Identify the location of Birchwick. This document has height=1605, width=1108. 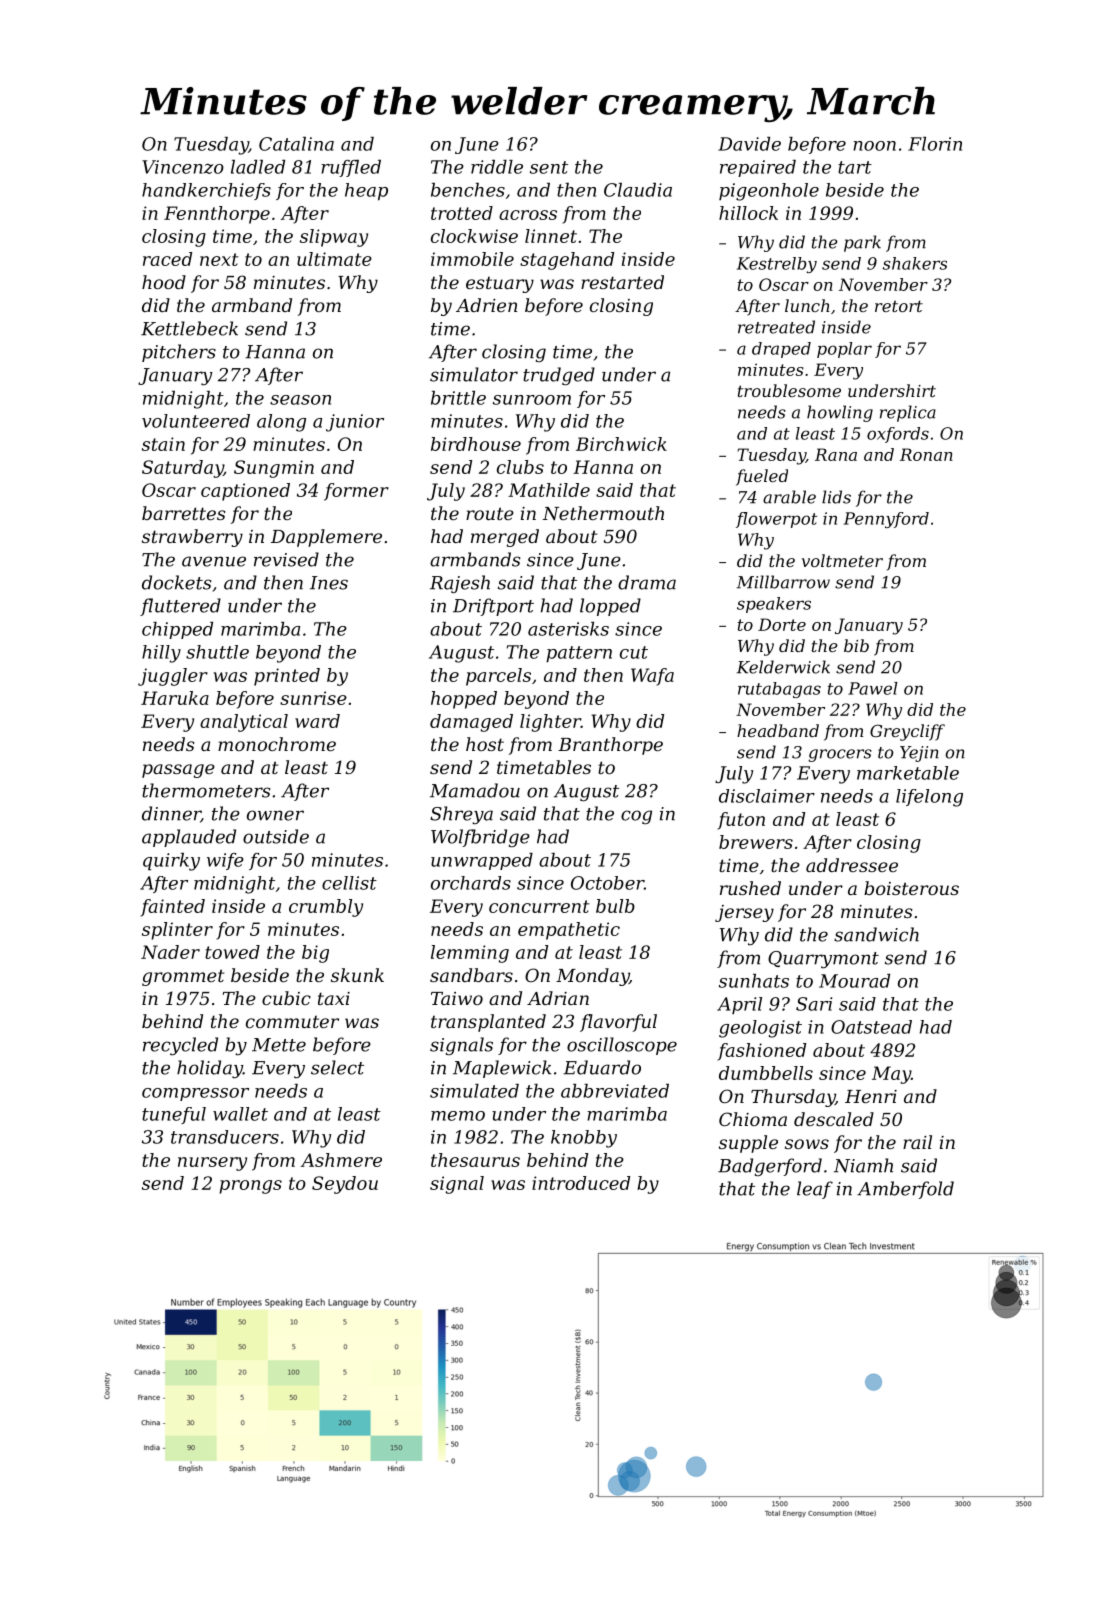
(621, 444).
